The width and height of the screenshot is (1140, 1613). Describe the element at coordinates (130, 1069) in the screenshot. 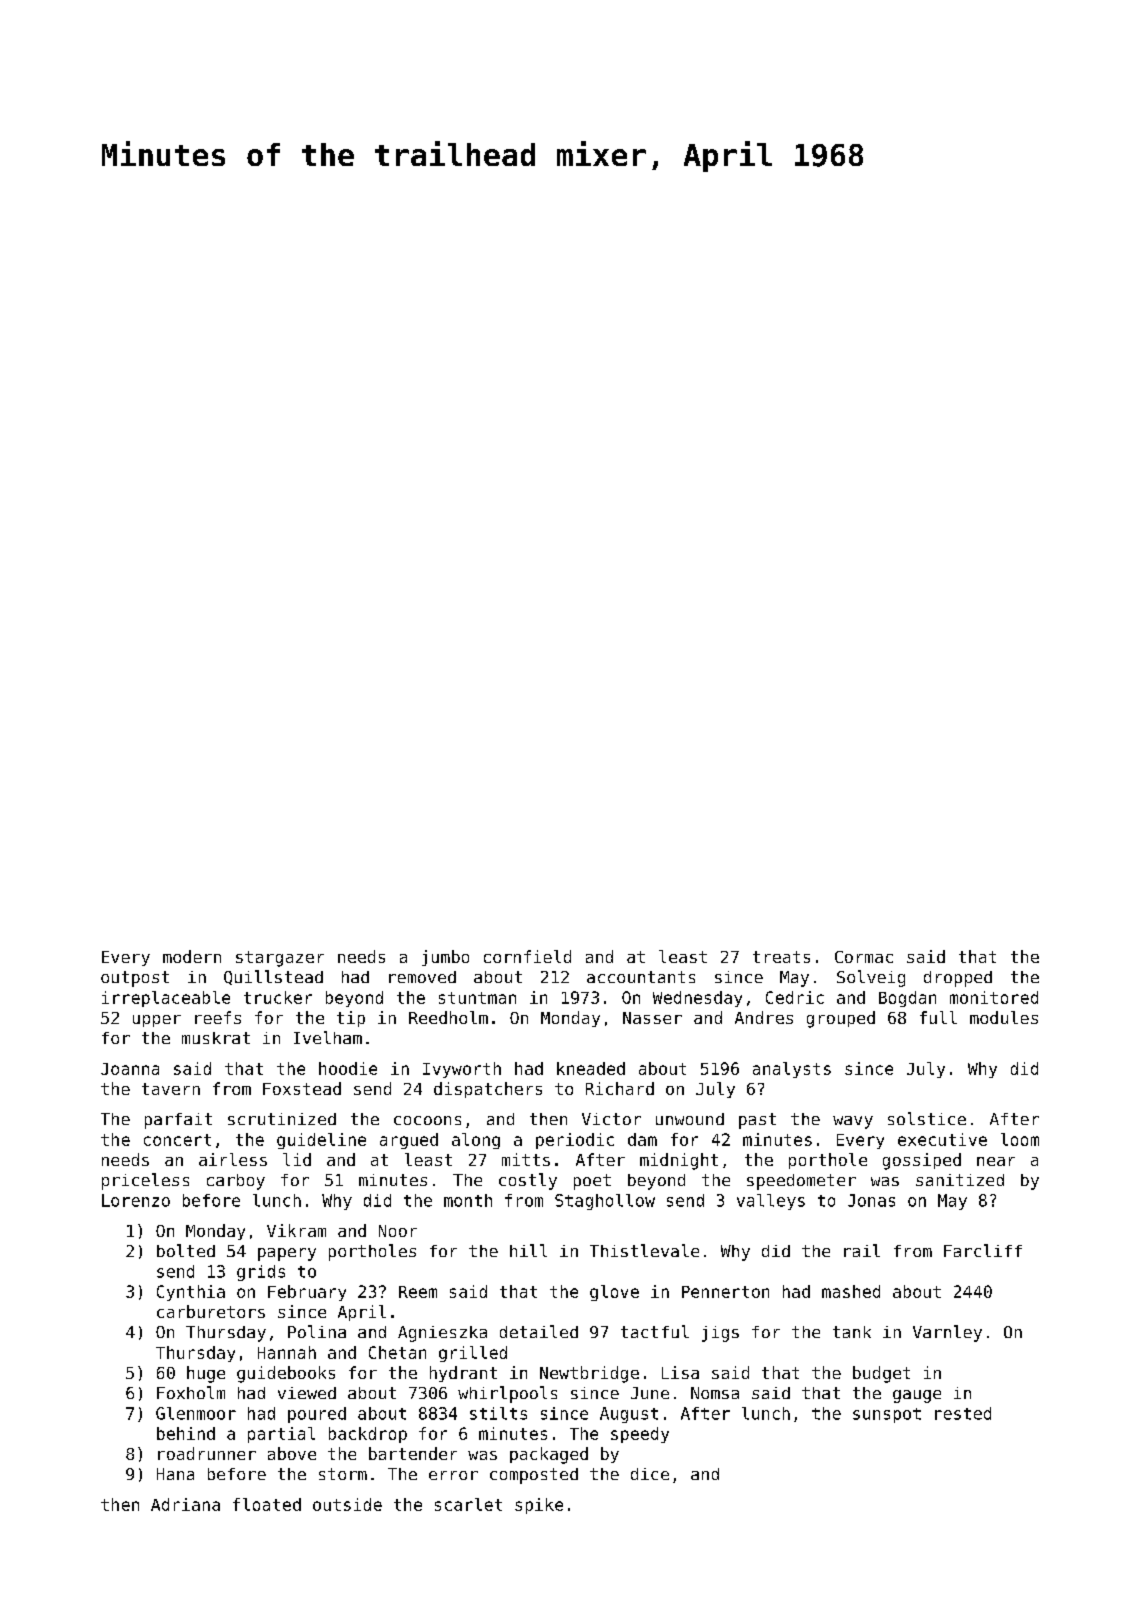

I see `Joanna` at that location.
